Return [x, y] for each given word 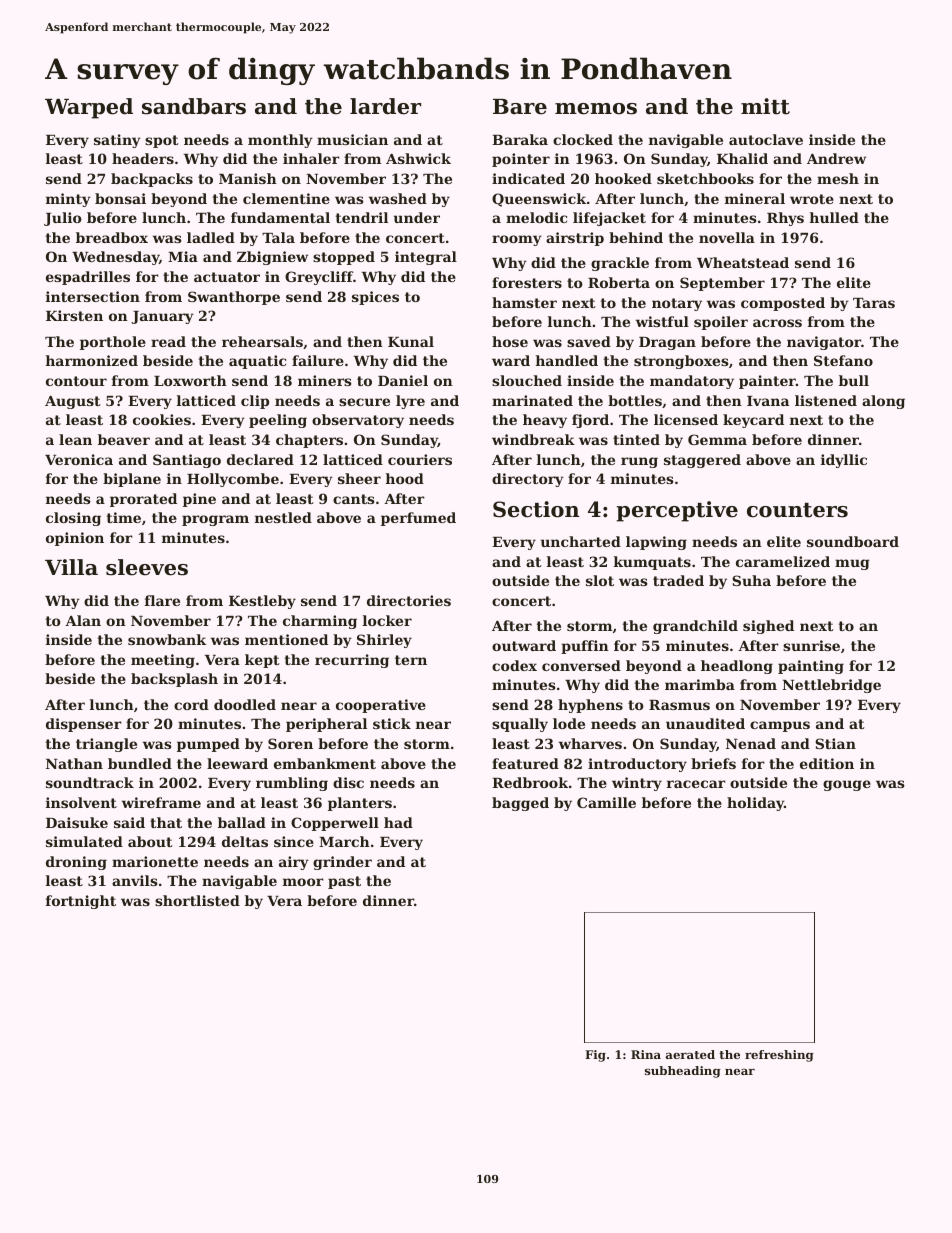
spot [162, 141]
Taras [874, 303]
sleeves [147, 567]
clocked [583, 139]
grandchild [695, 627]
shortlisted [197, 900]
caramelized [783, 561]
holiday [755, 804]
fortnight [81, 902]
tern [411, 660]
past [344, 882]
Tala [278, 237]
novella [727, 237]
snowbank [167, 639]
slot [600, 580]
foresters [527, 282]
